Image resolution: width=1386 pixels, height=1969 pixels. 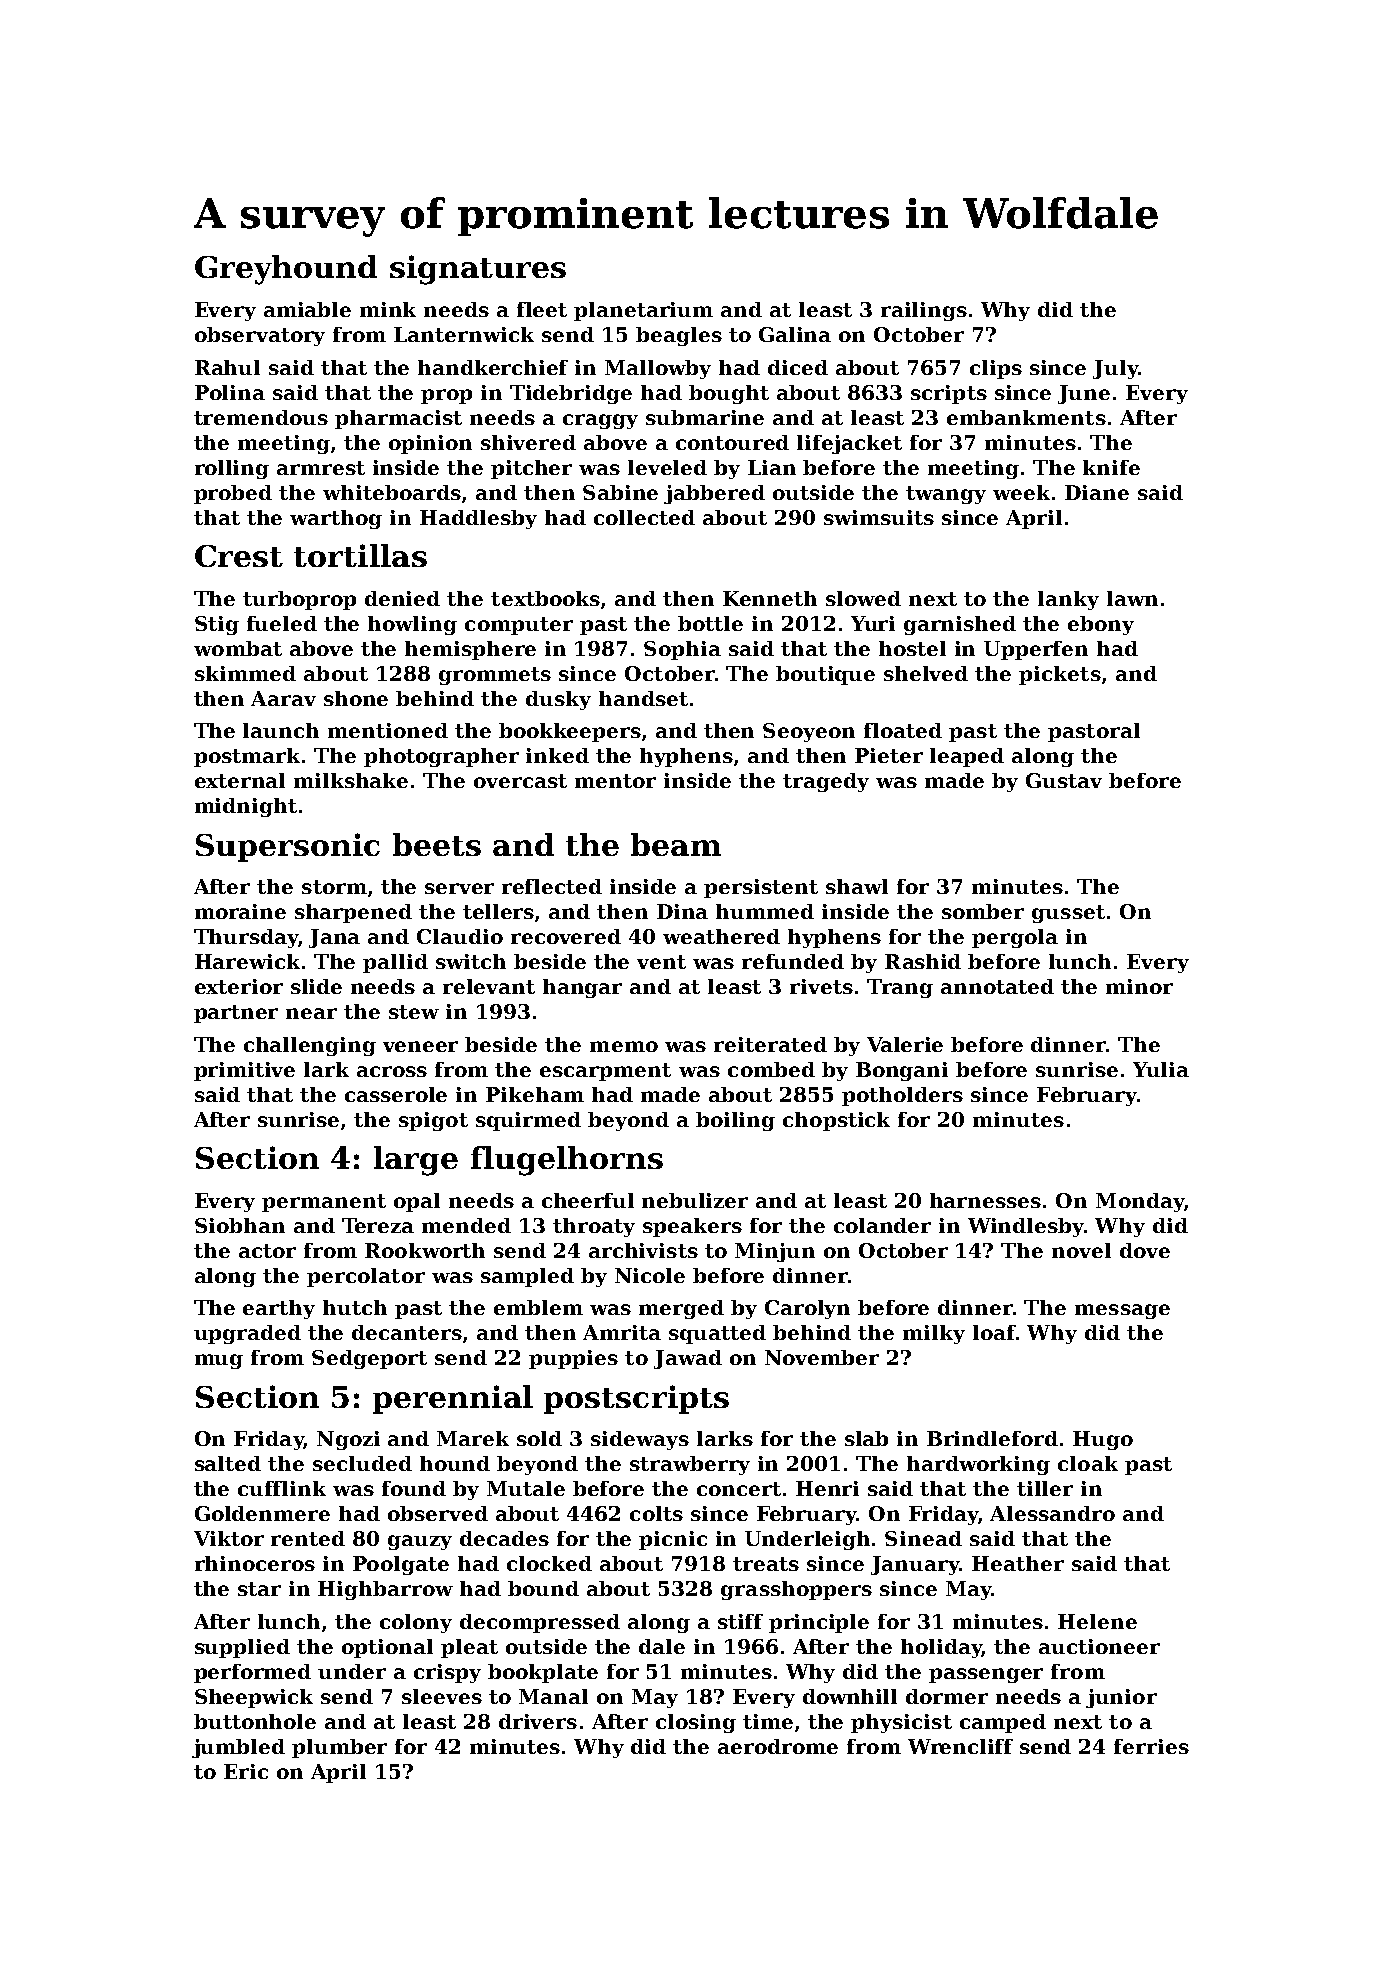 I want to click on gusset, so click(x=1068, y=914).
